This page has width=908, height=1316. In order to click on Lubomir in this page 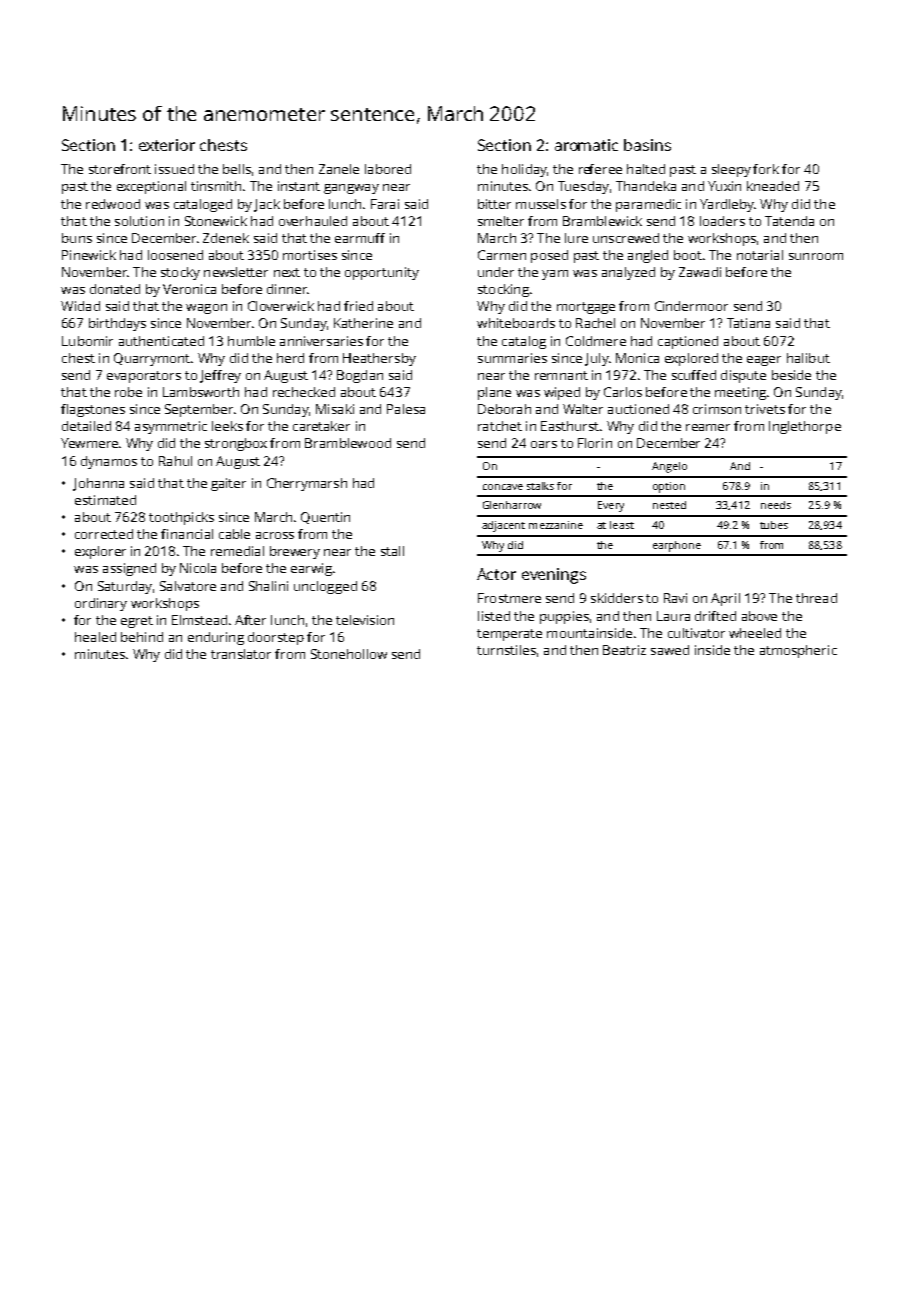, I will do `click(87, 341)`.
